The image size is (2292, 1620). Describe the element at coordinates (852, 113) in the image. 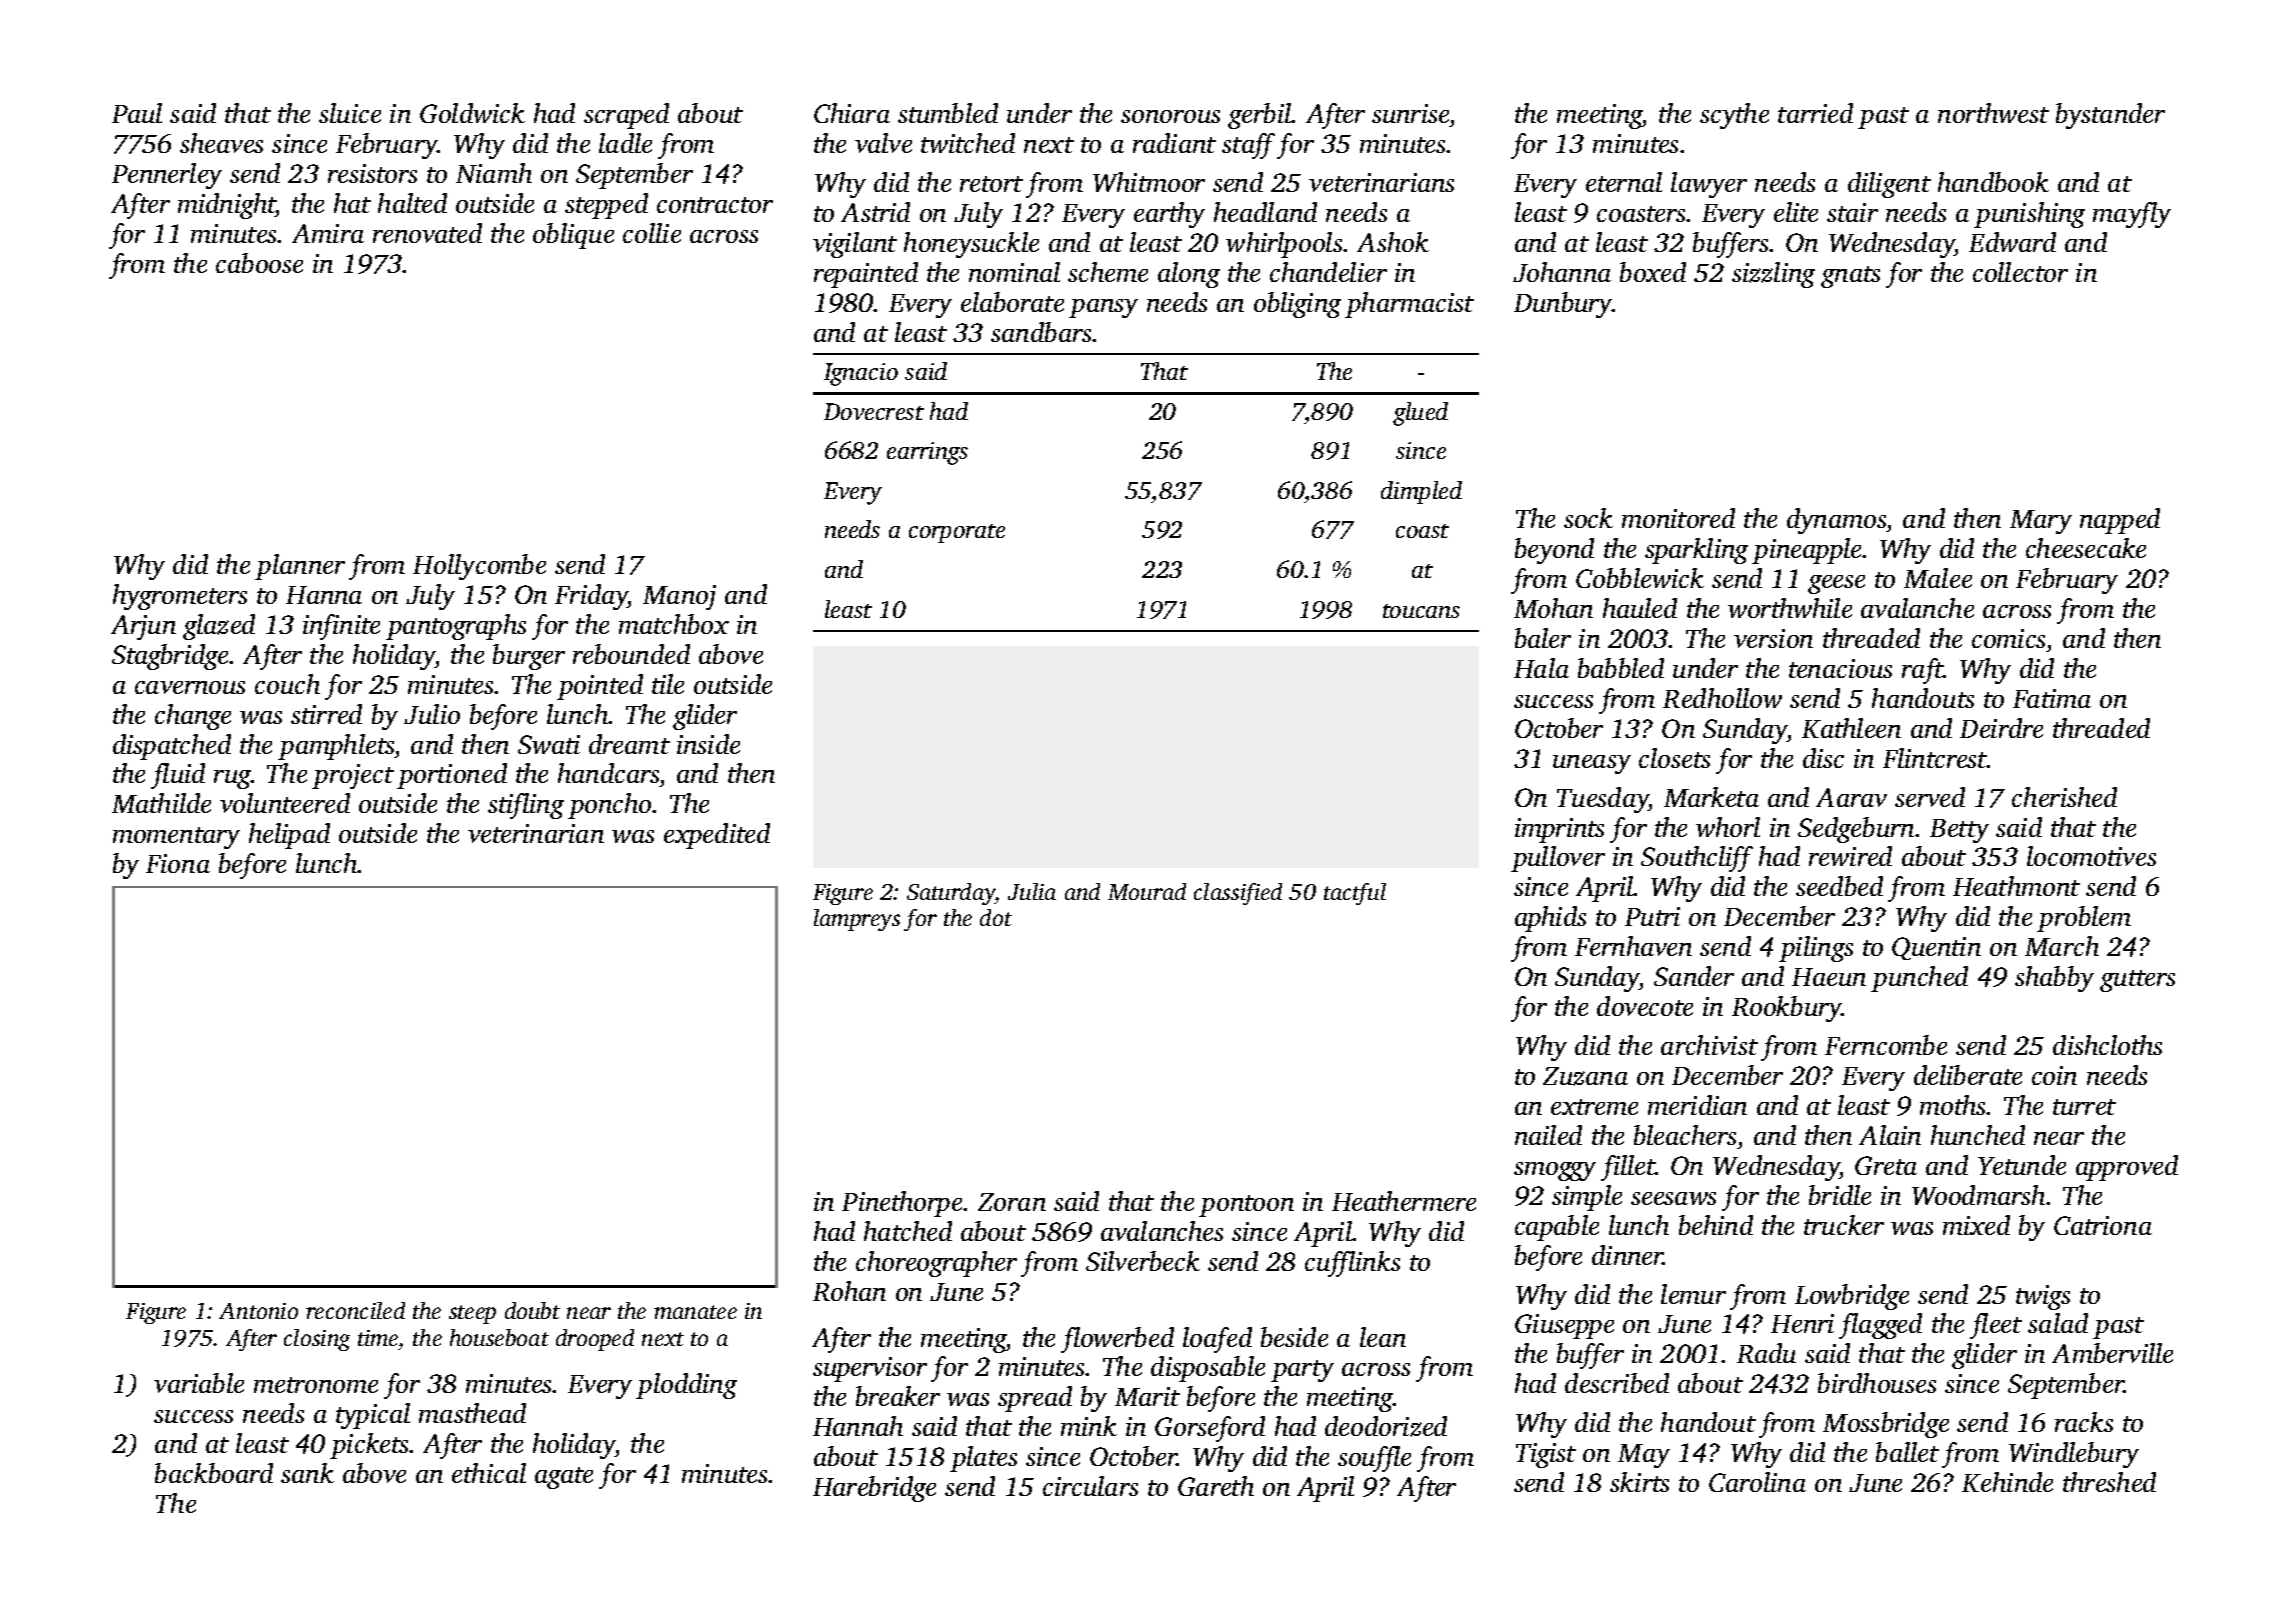

I see `Chiara` at that location.
